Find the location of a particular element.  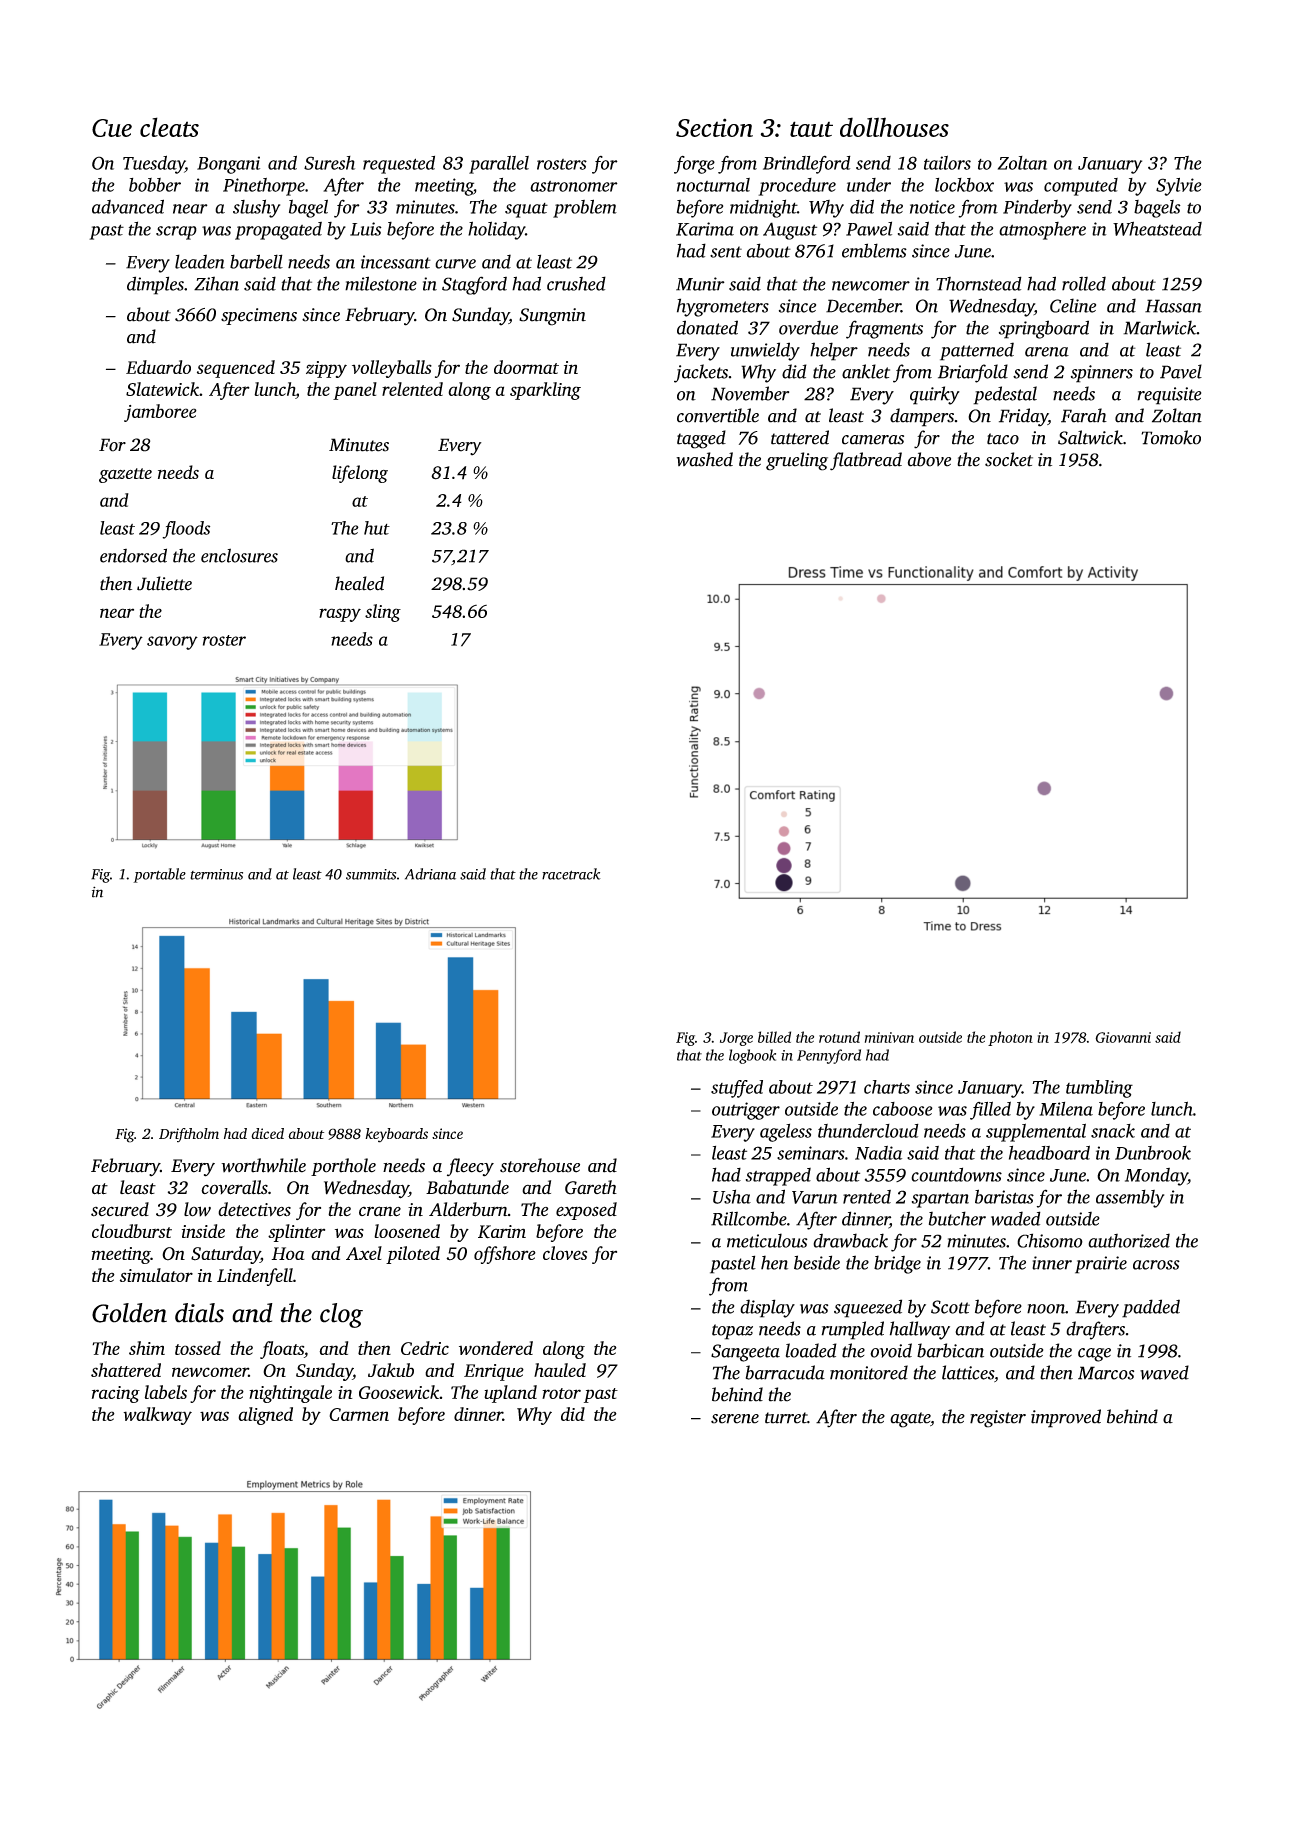

requisite is located at coordinates (1169, 396).
